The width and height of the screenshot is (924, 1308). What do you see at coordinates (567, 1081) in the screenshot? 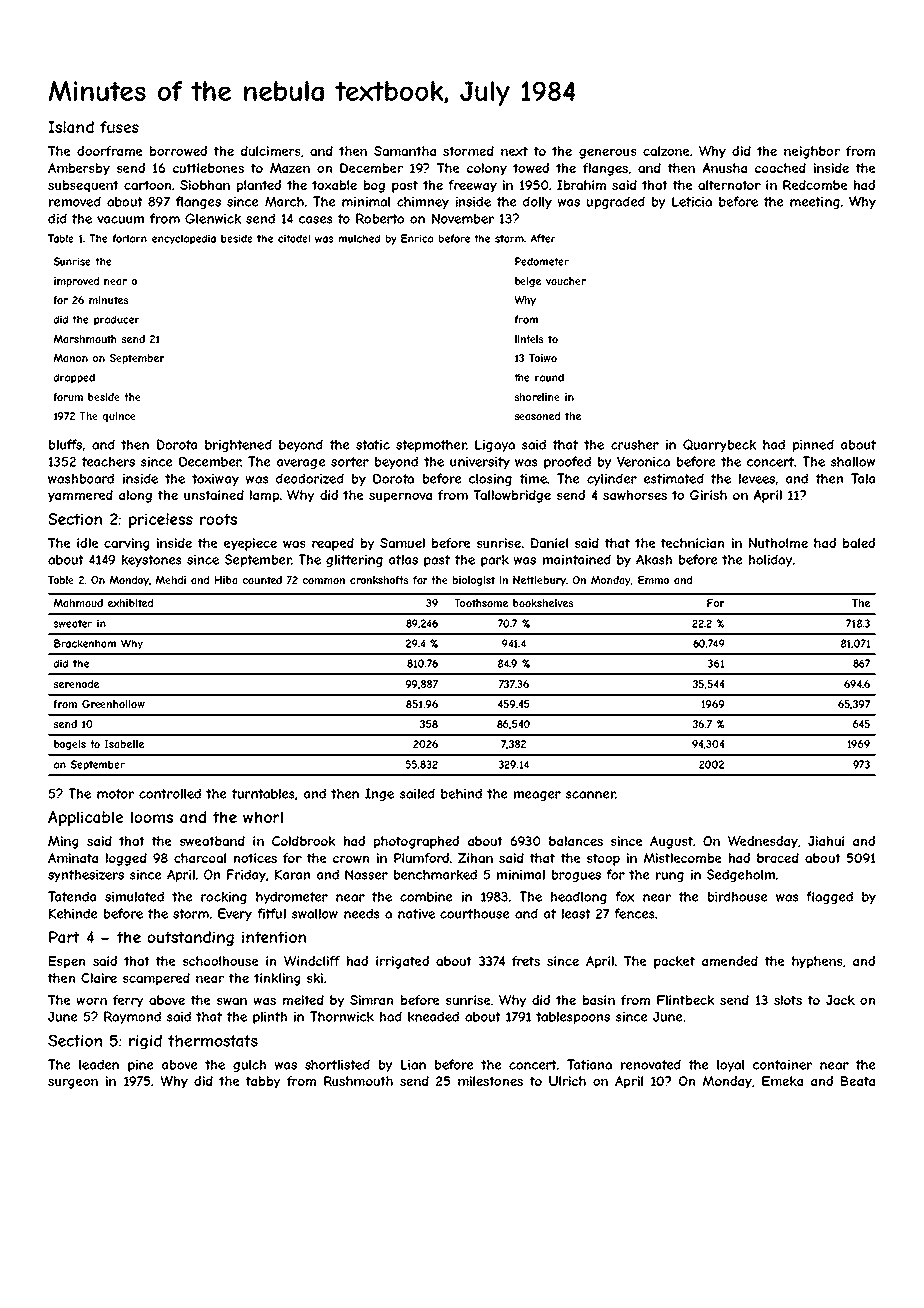
I see `Ulrich` at bounding box center [567, 1081].
